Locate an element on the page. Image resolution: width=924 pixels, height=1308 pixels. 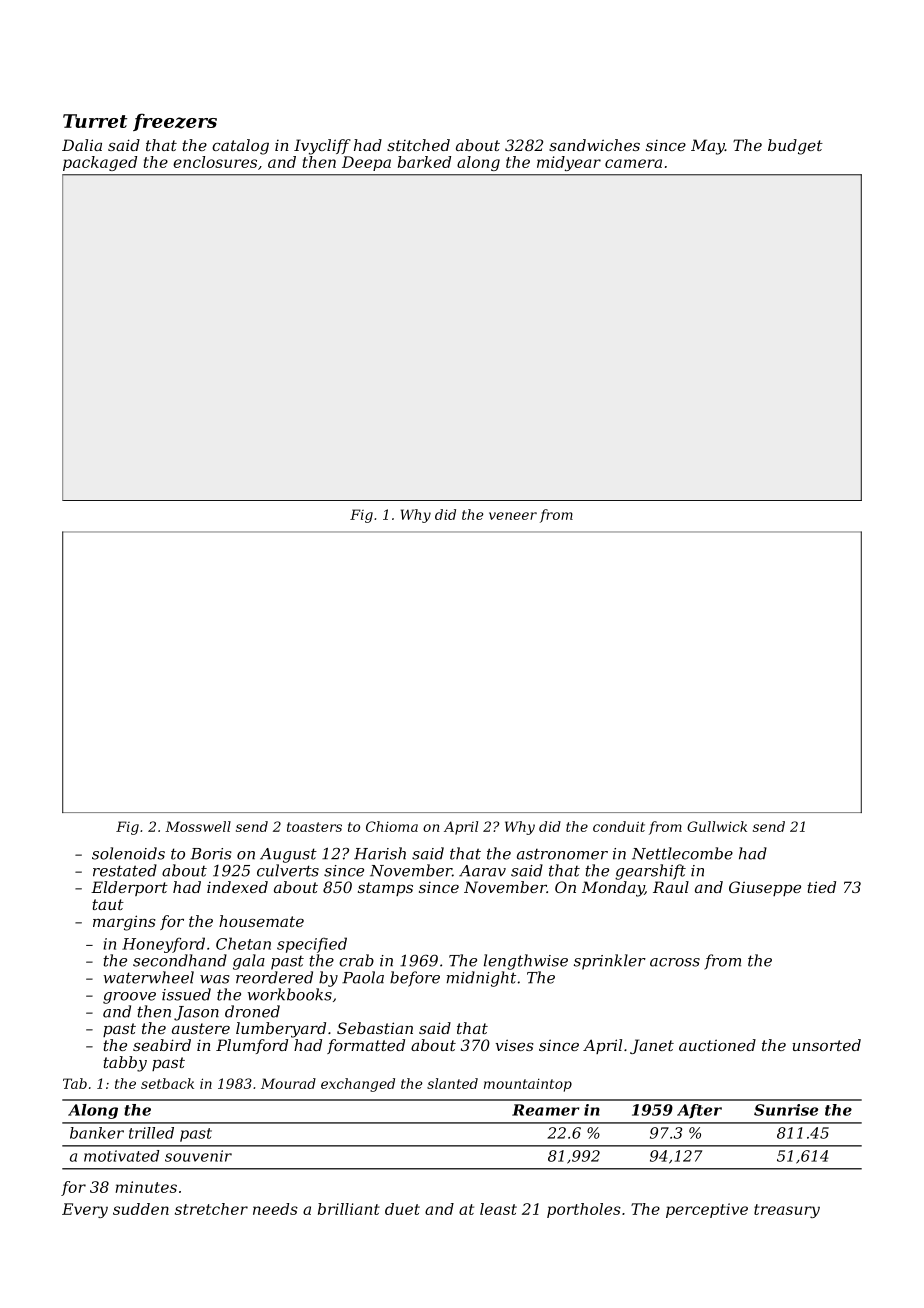
budget is located at coordinates (795, 147).
